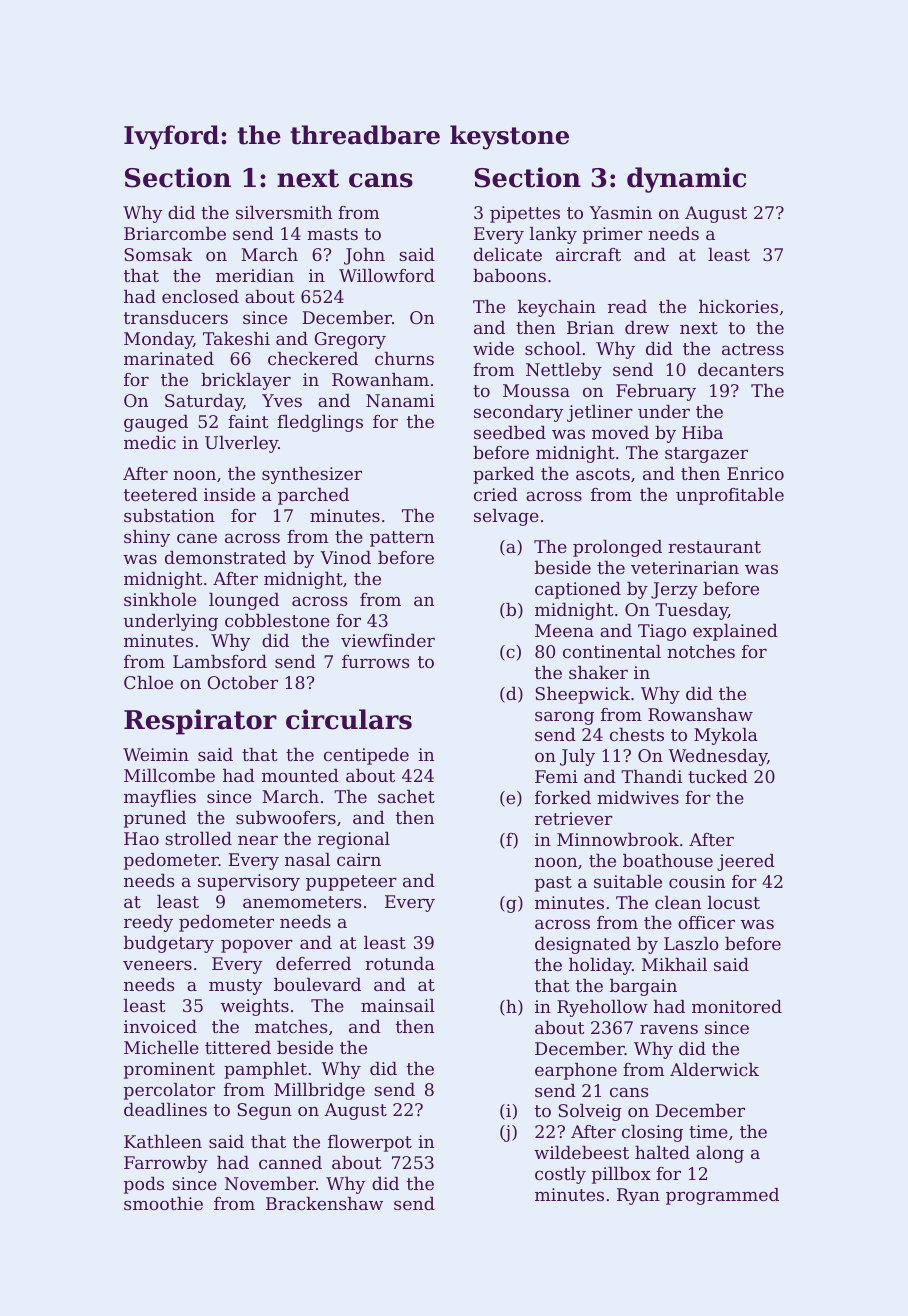 This image has height=1316, width=908. Describe the element at coordinates (175, 233) in the image. I see `Briarcombe` at that location.
